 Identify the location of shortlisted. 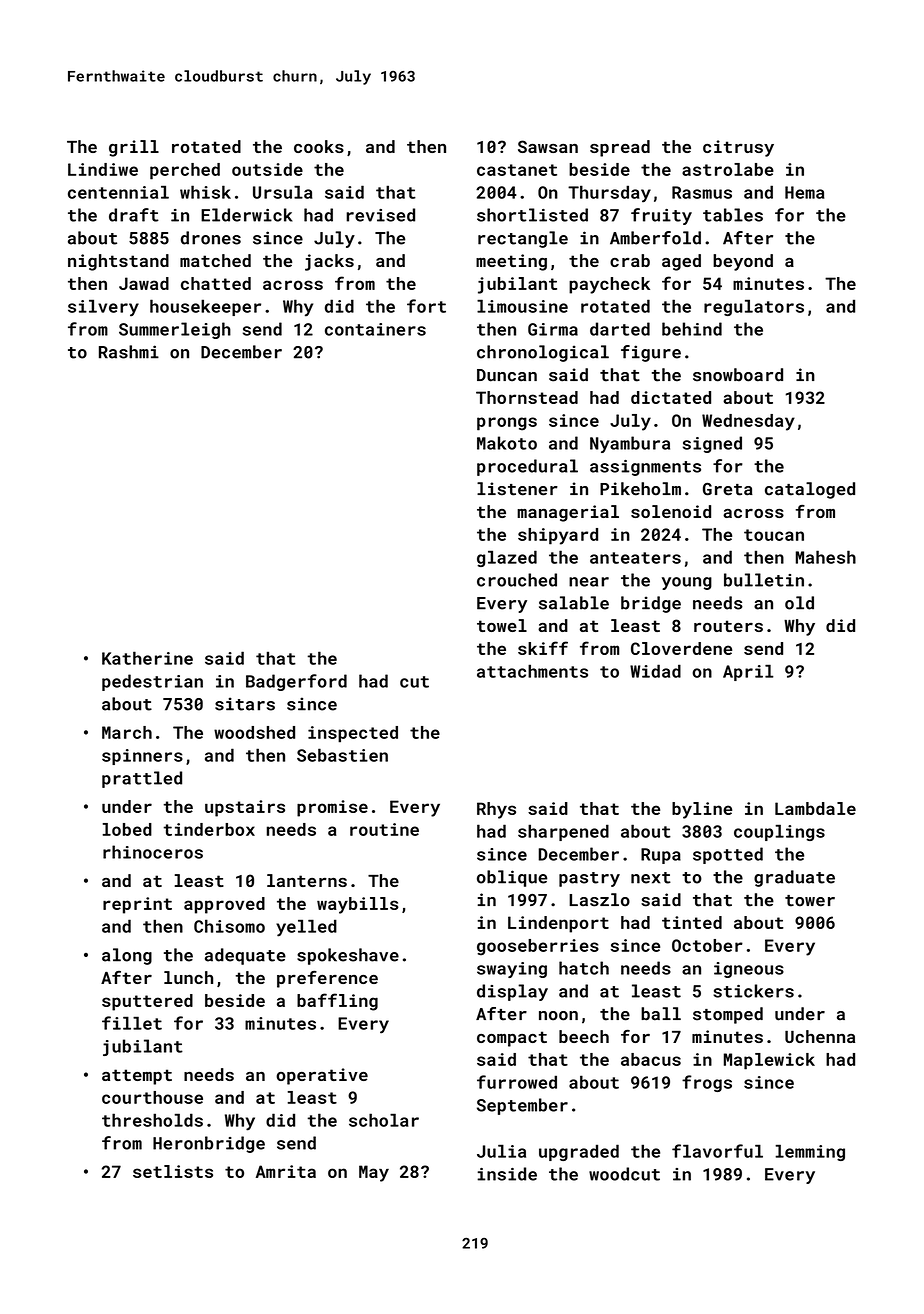
(532, 215).
